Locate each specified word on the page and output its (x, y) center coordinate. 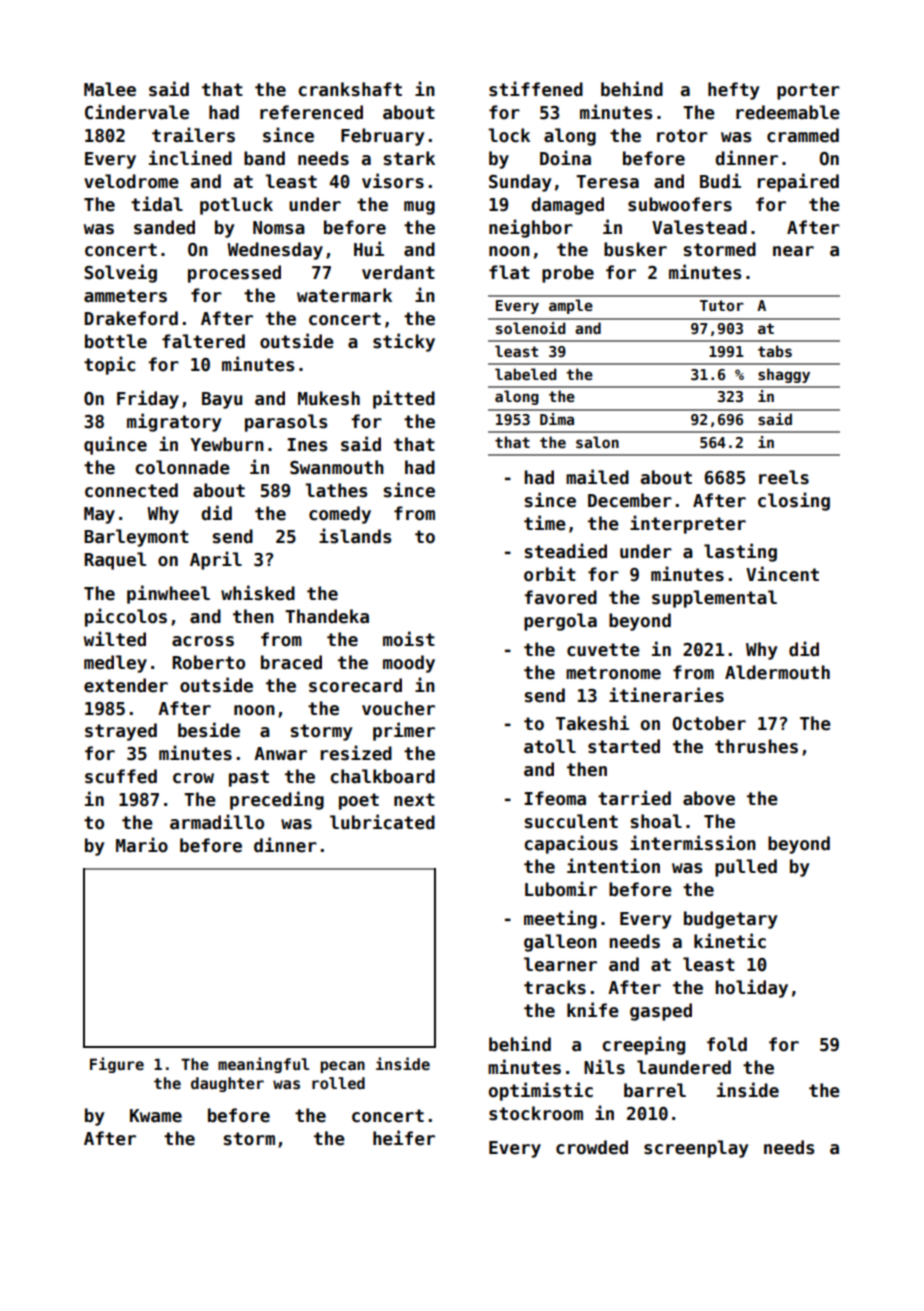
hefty (734, 91)
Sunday (520, 183)
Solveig (120, 273)
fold (727, 1044)
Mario (142, 845)
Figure (117, 1065)
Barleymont (136, 538)
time (545, 523)
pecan (342, 1067)
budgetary (731, 920)
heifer (404, 1138)
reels (784, 477)
